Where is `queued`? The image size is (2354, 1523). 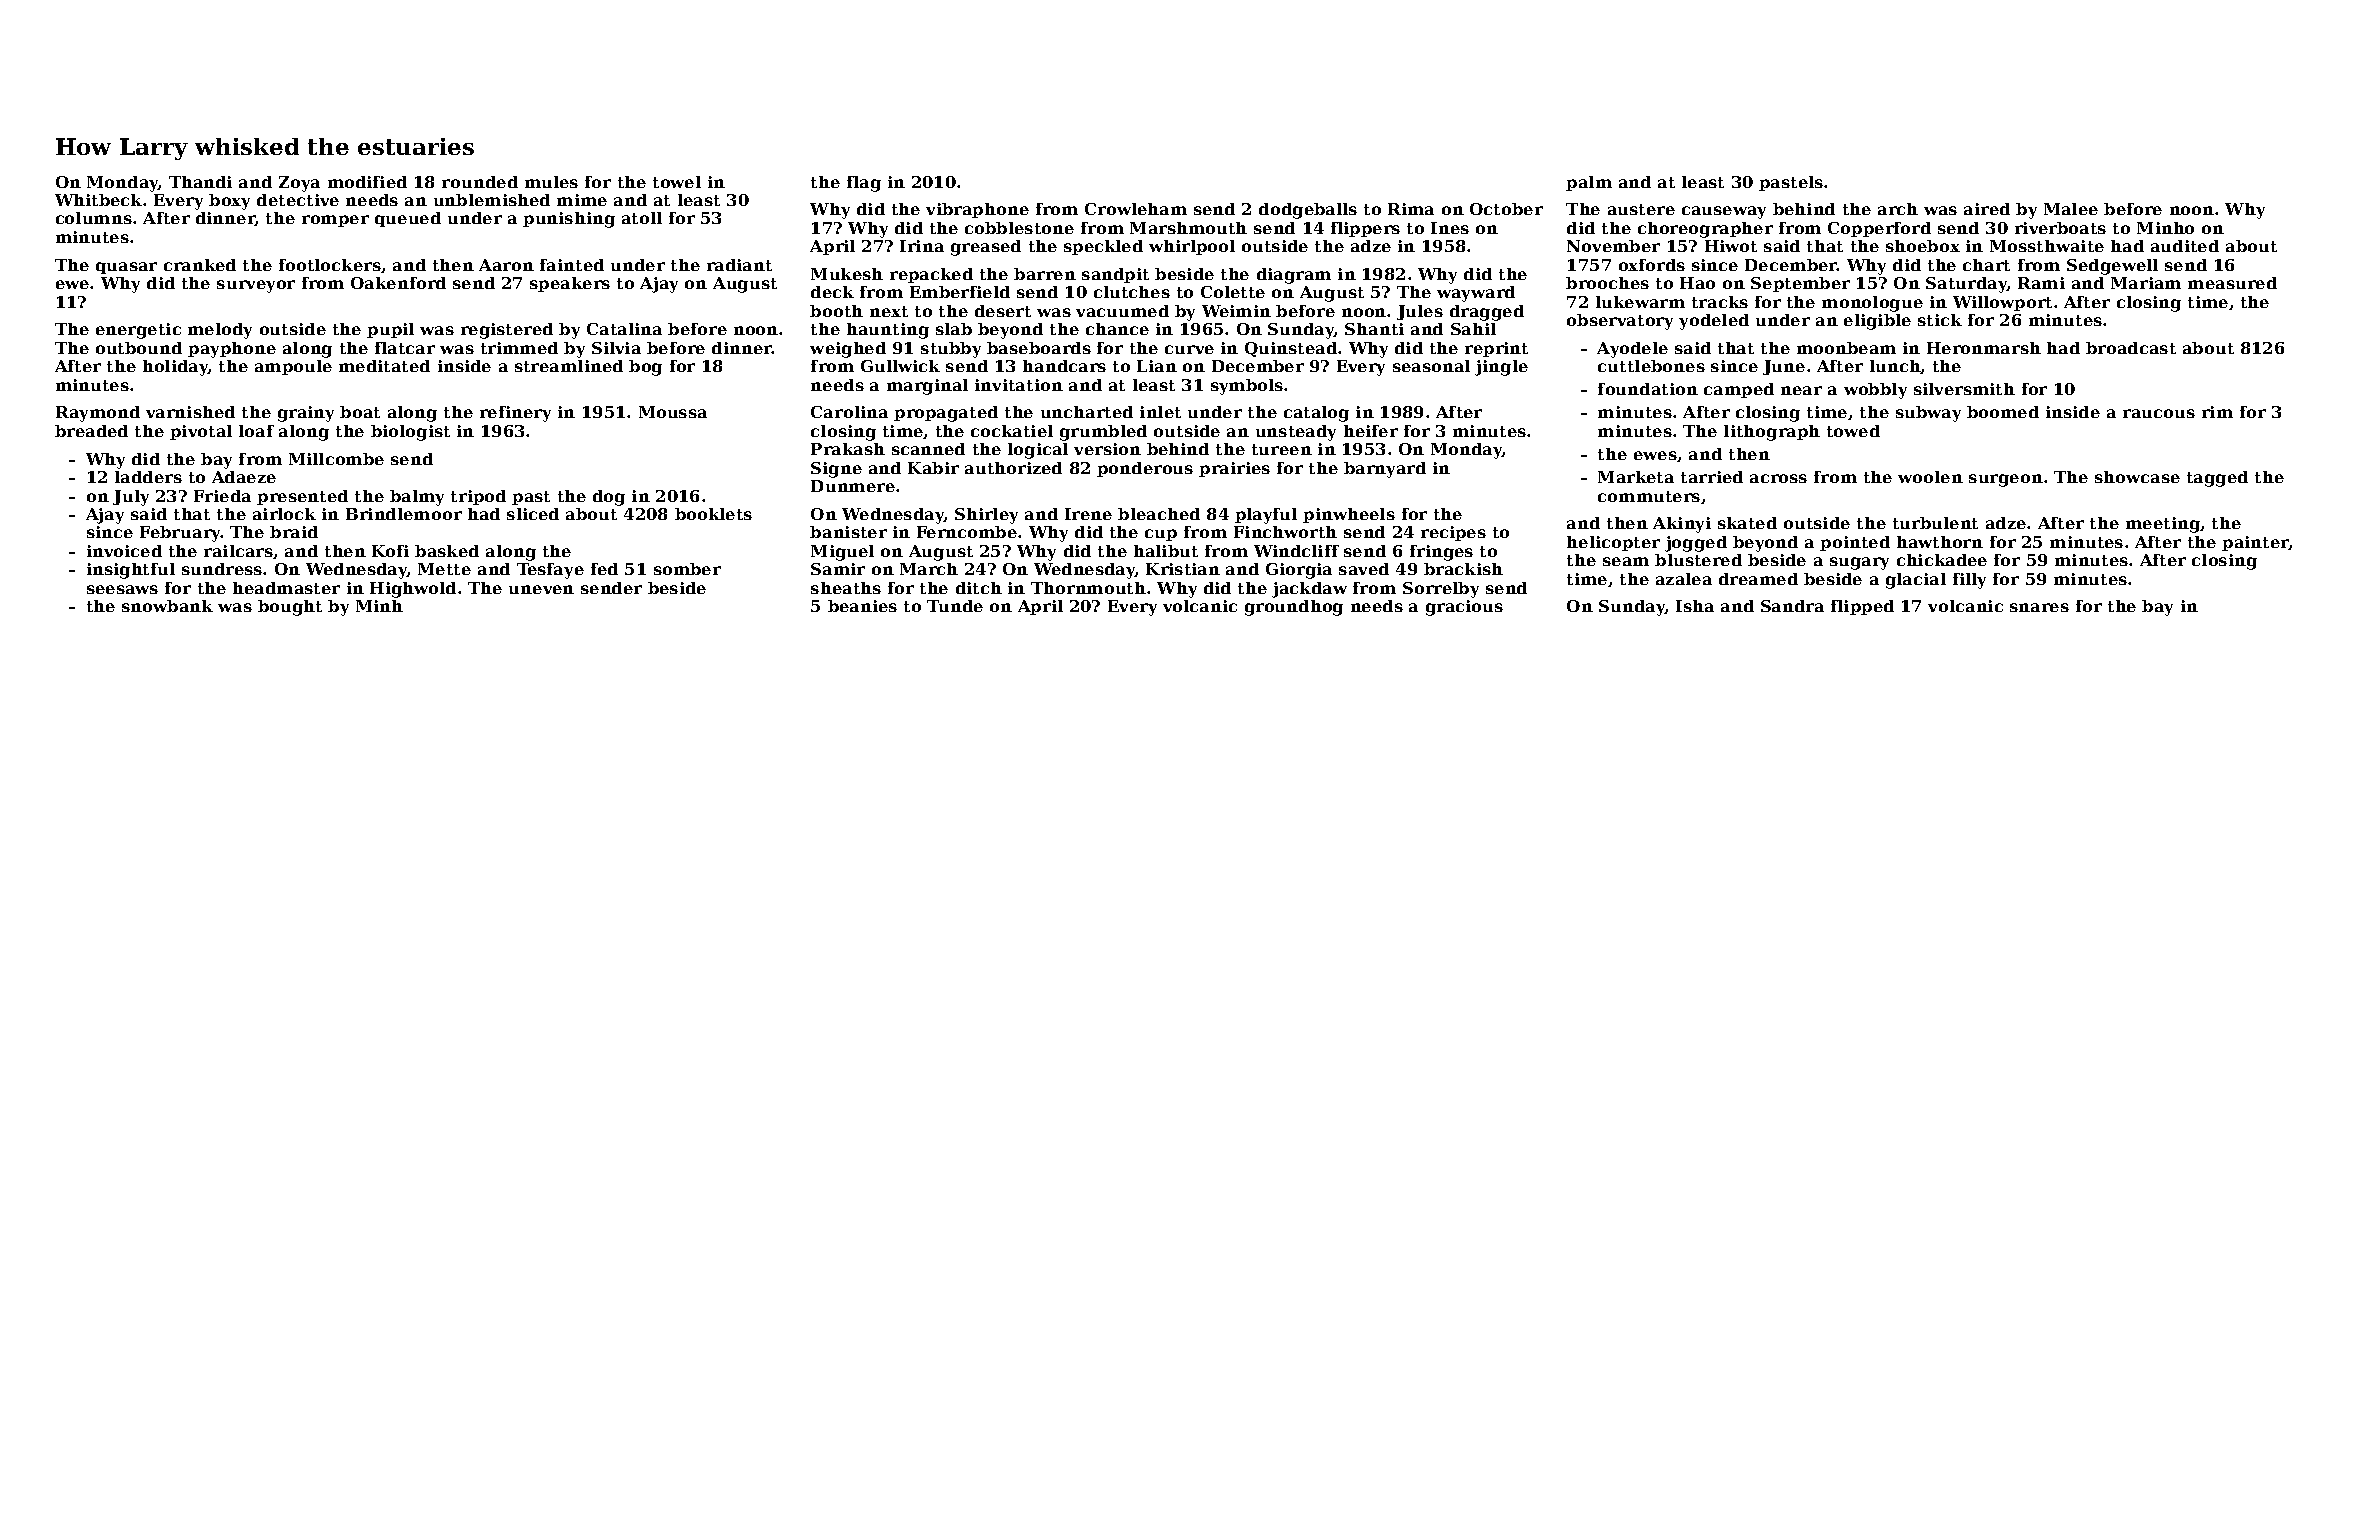 queued is located at coordinates (408, 219).
